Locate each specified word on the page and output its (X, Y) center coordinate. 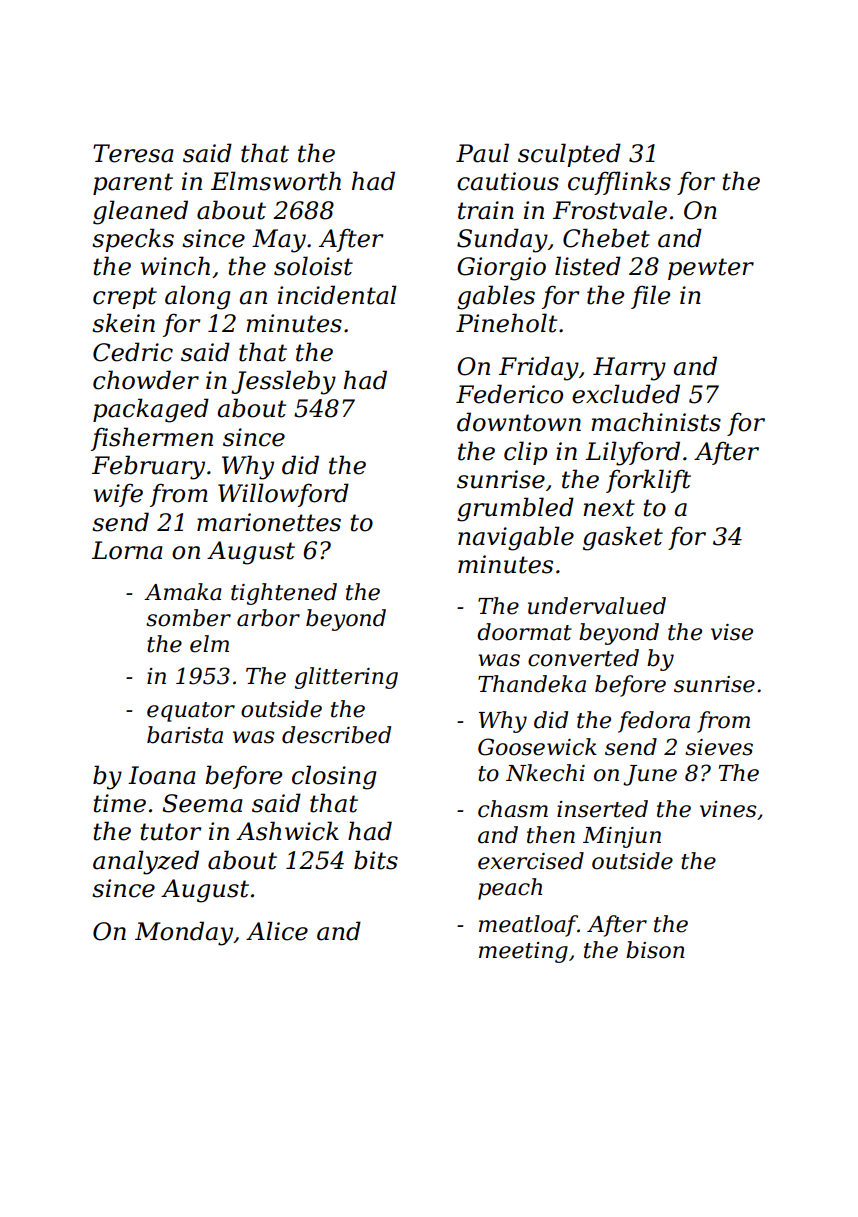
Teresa (133, 153)
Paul (482, 153)
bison (655, 950)
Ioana (162, 775)
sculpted (569, 155)
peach (510, 889)
